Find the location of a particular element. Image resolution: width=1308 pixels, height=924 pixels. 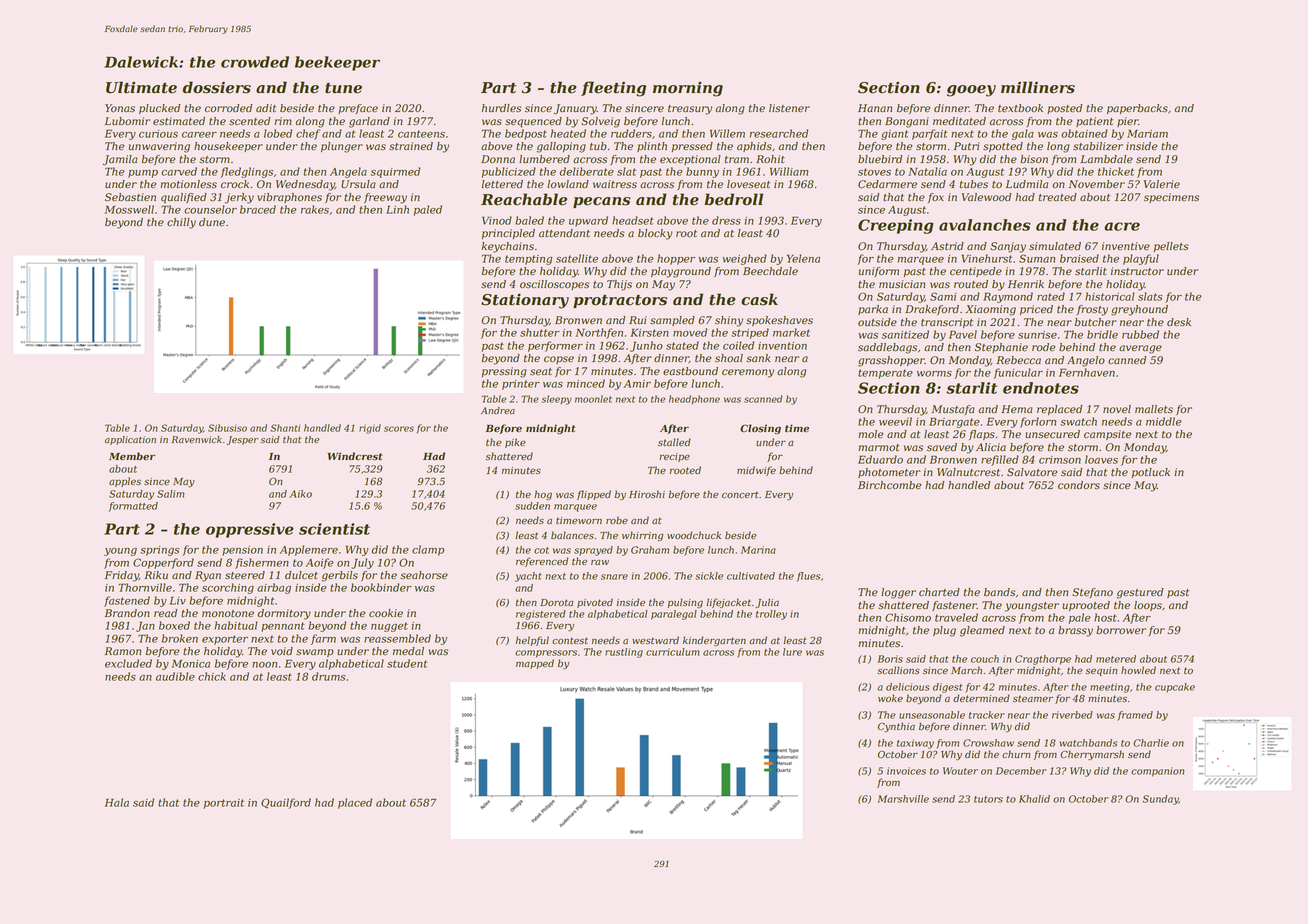

Walnutcrest is located at coordinates (968, 472).
